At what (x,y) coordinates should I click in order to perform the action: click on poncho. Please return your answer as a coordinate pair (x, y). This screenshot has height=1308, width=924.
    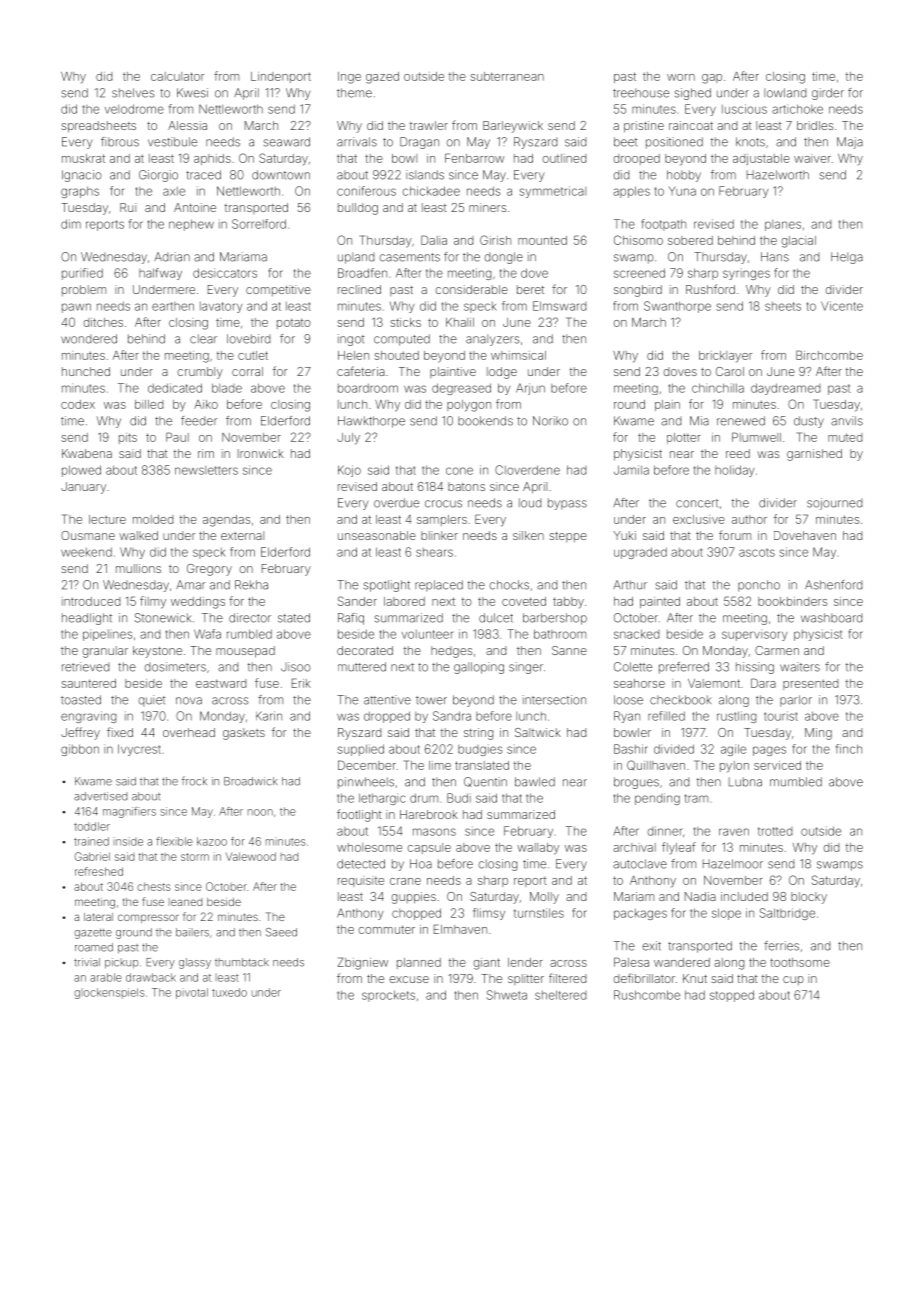
    Looking at the image, I should click on (759, 586).
